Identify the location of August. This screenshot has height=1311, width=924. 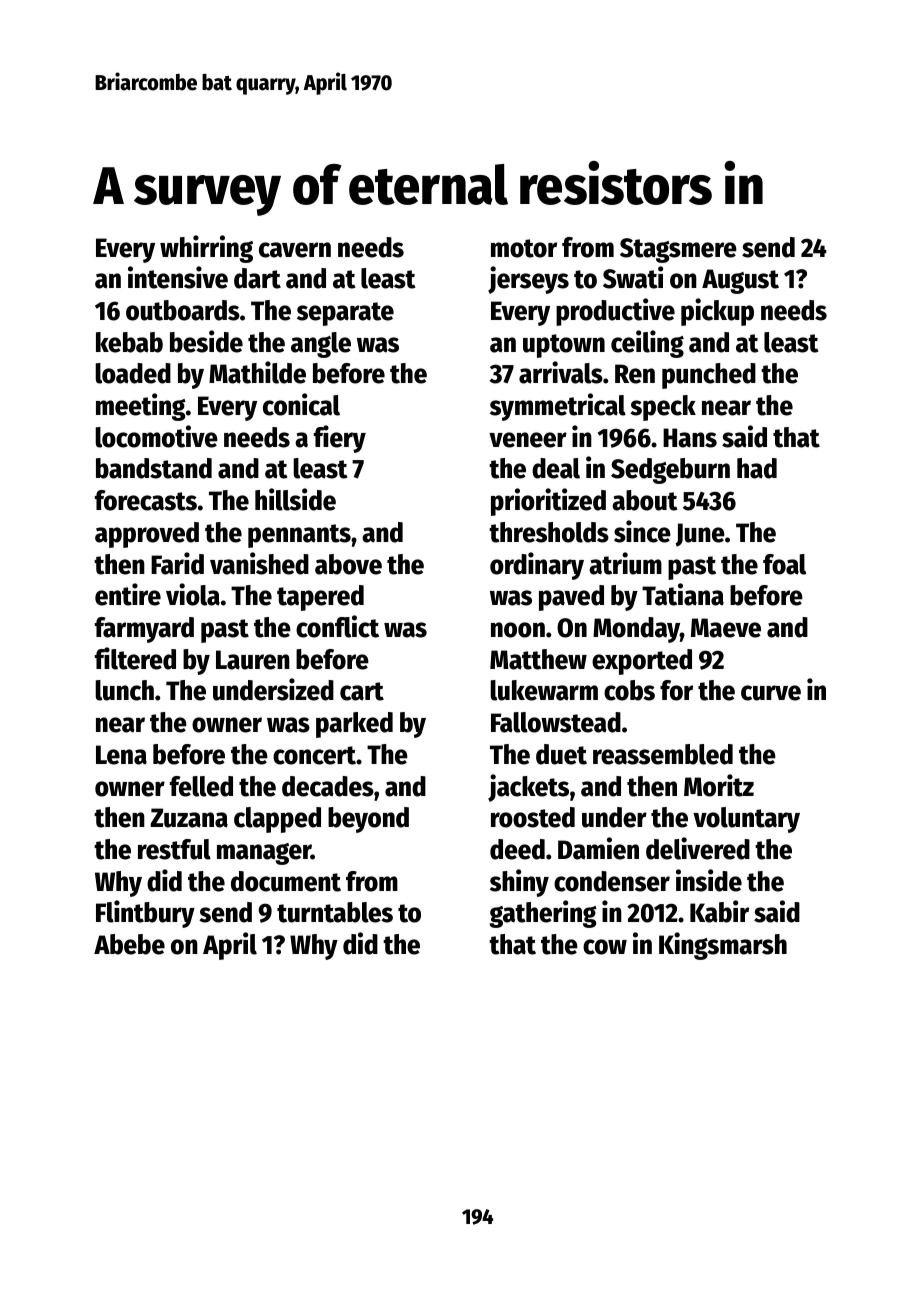
(740, 281).
